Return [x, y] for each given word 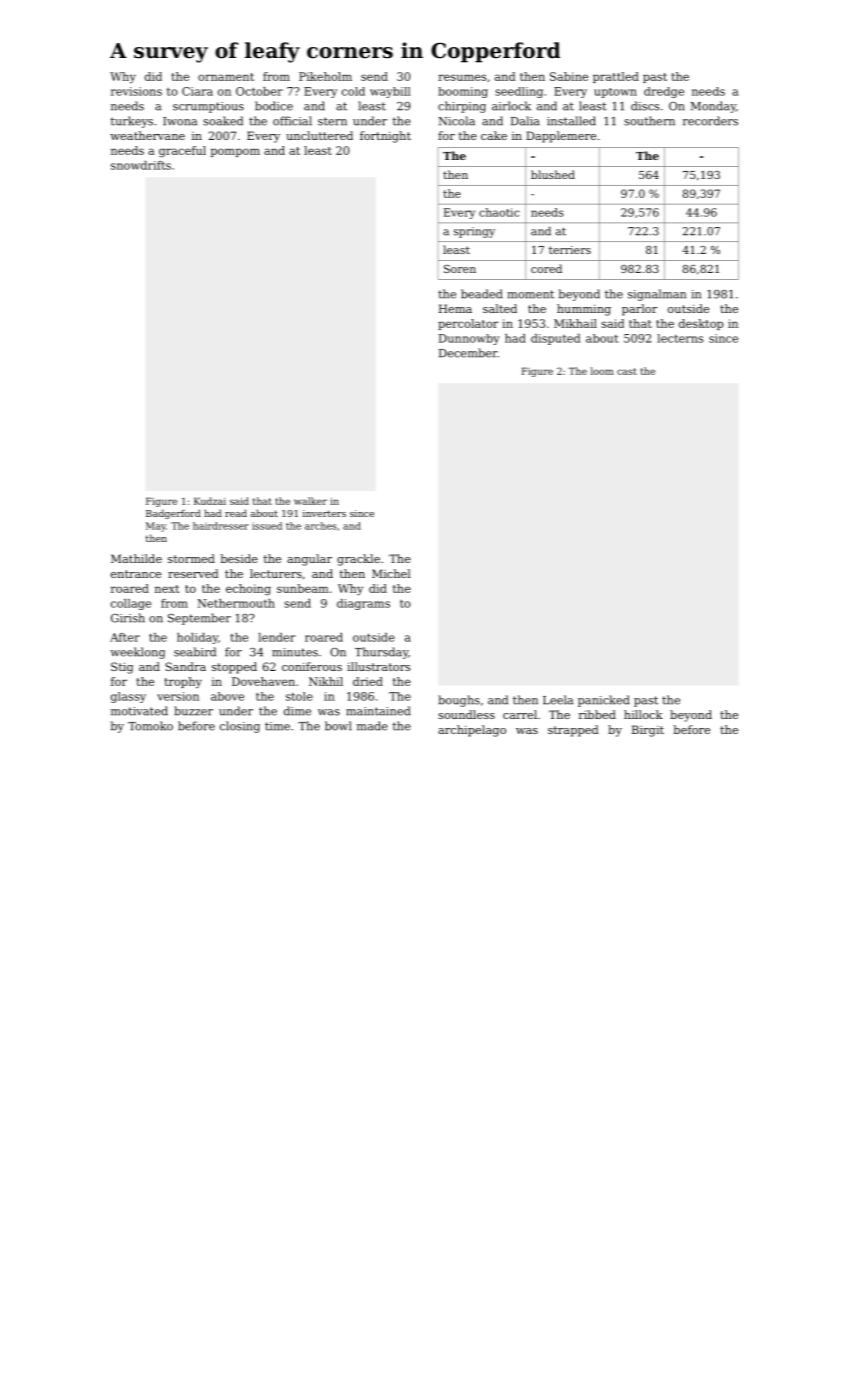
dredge [664, 92]
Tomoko [150, 726]
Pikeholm [325, 76]
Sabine [569, 76]
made [372, 726]
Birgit [648, 731]
